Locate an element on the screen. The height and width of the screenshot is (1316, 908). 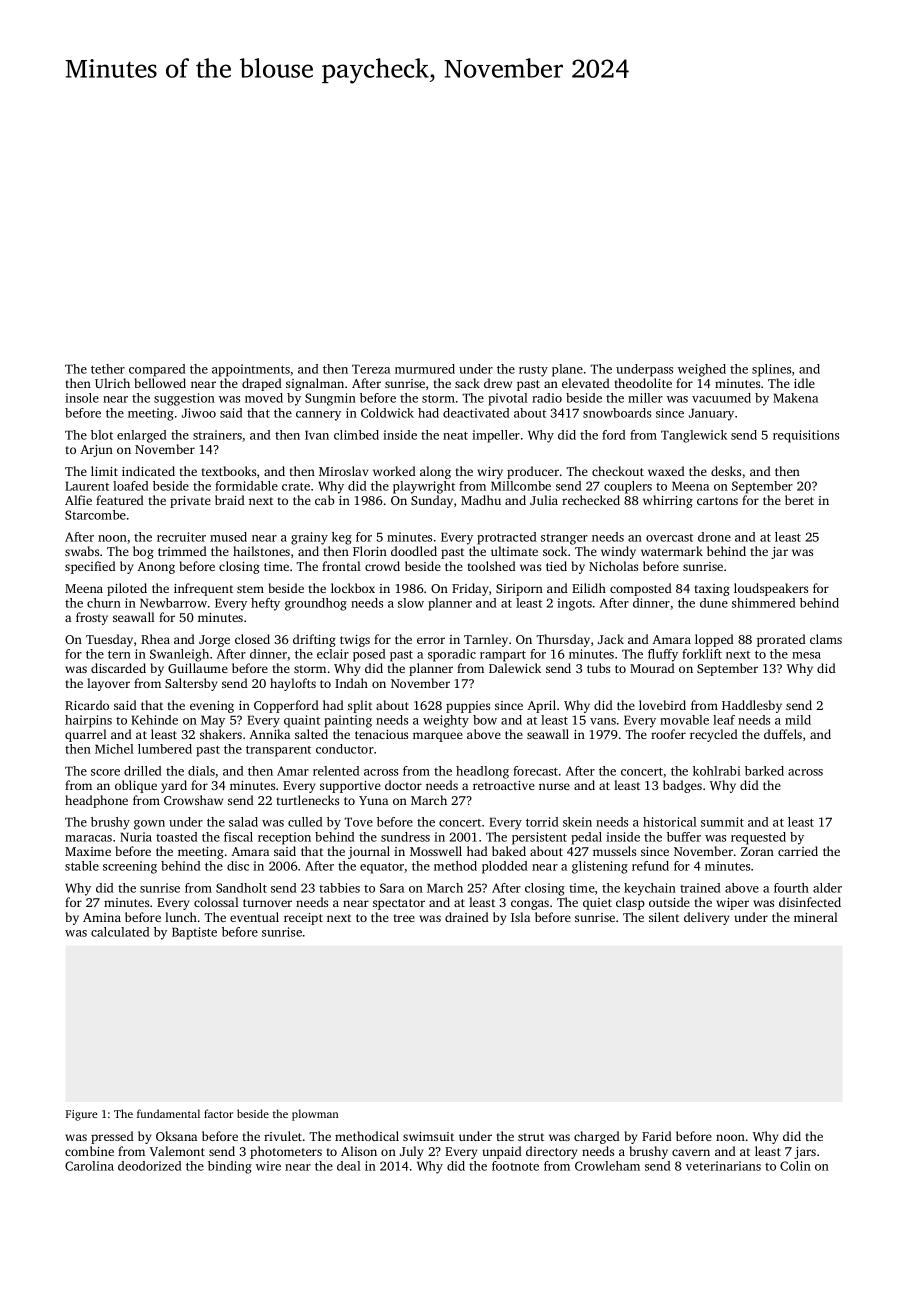
splines is located at coordinates (771, 370).
